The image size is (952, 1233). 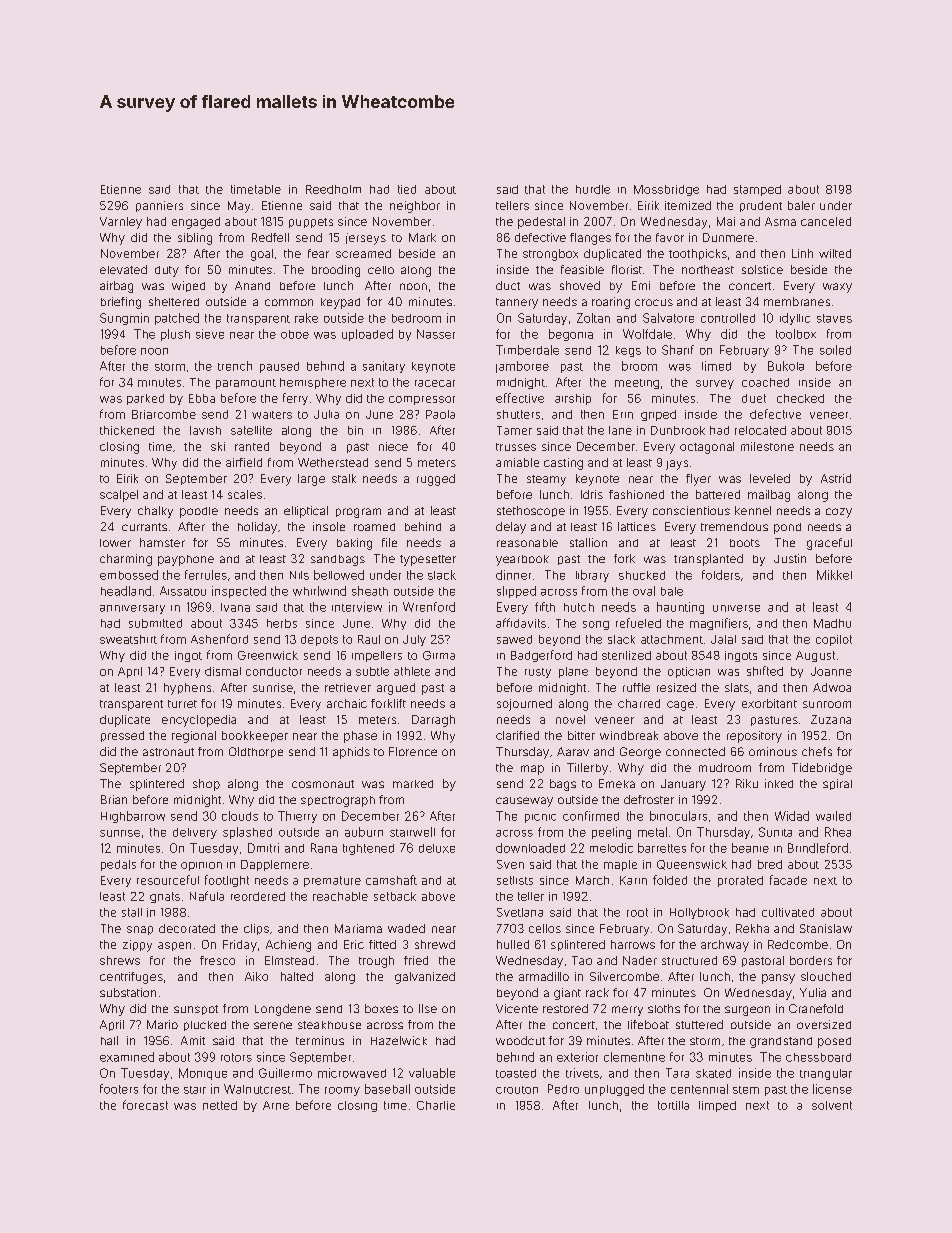 What do you see at coordinates (642, 575) in the screenshot?
I see `shucked` at bounding box center [642, 575].
